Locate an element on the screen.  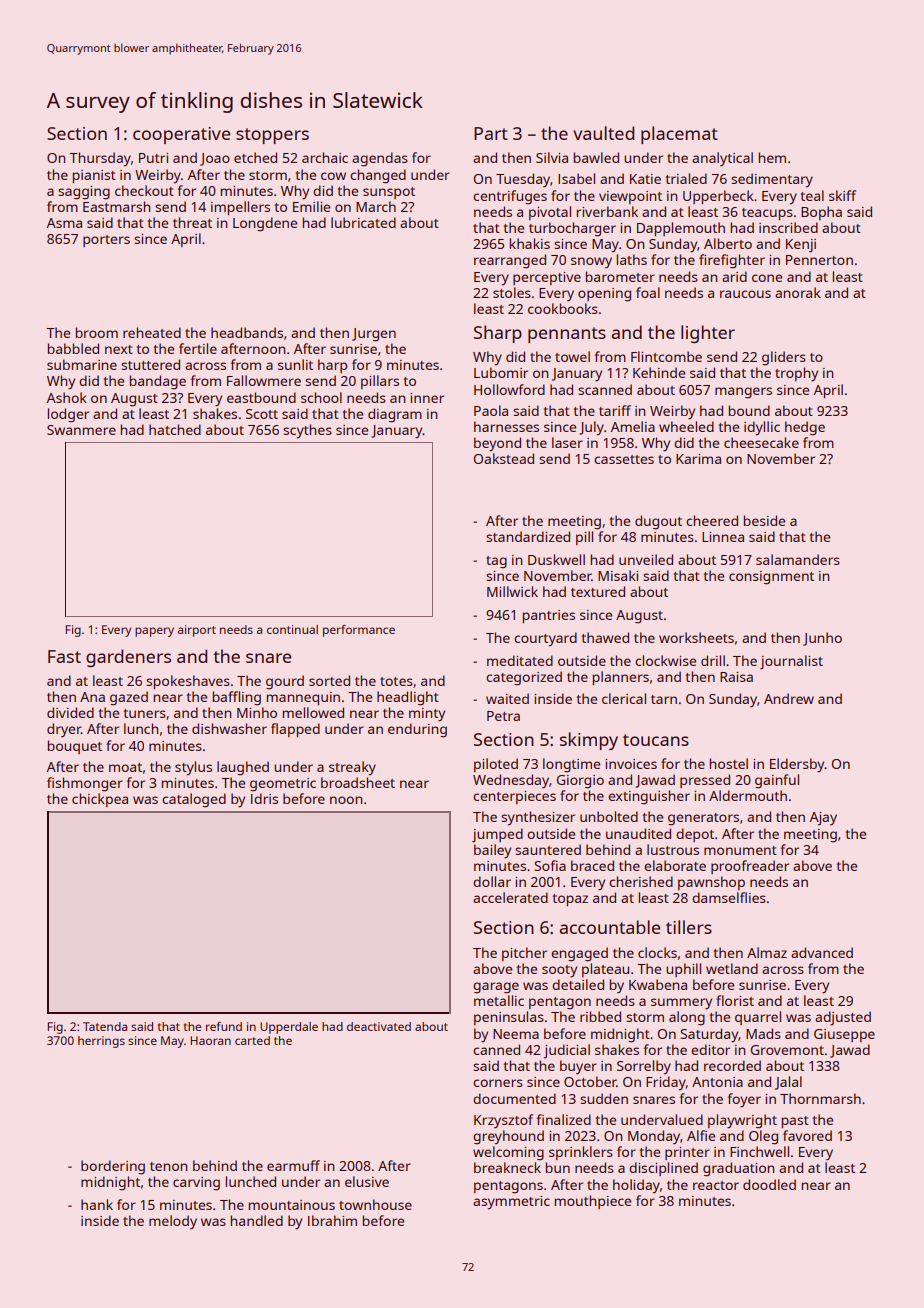
performance is located at coordinates (359, 631).
